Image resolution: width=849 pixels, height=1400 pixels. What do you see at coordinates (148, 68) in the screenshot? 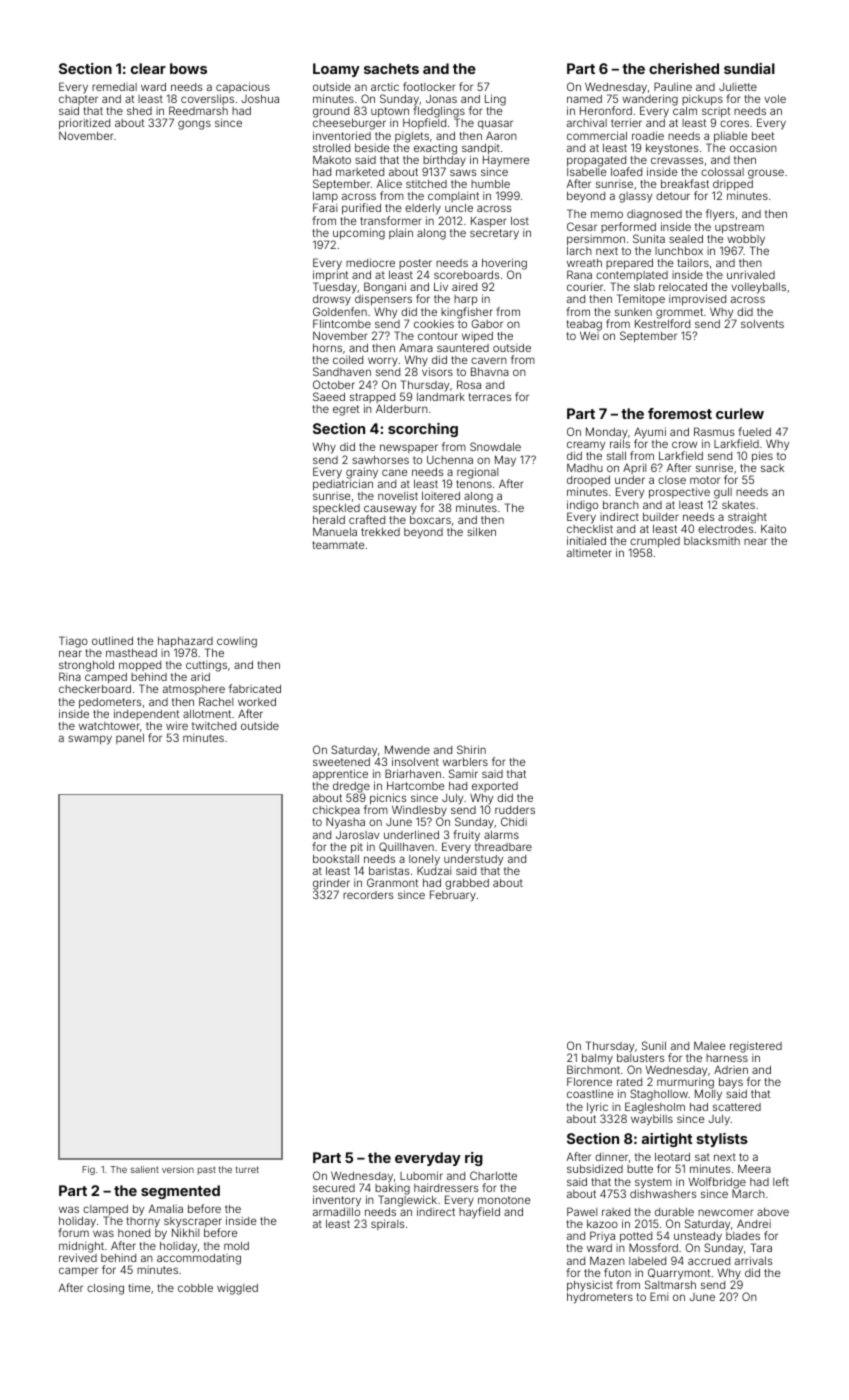
I see `clear` at bounding box center [148, 68].
